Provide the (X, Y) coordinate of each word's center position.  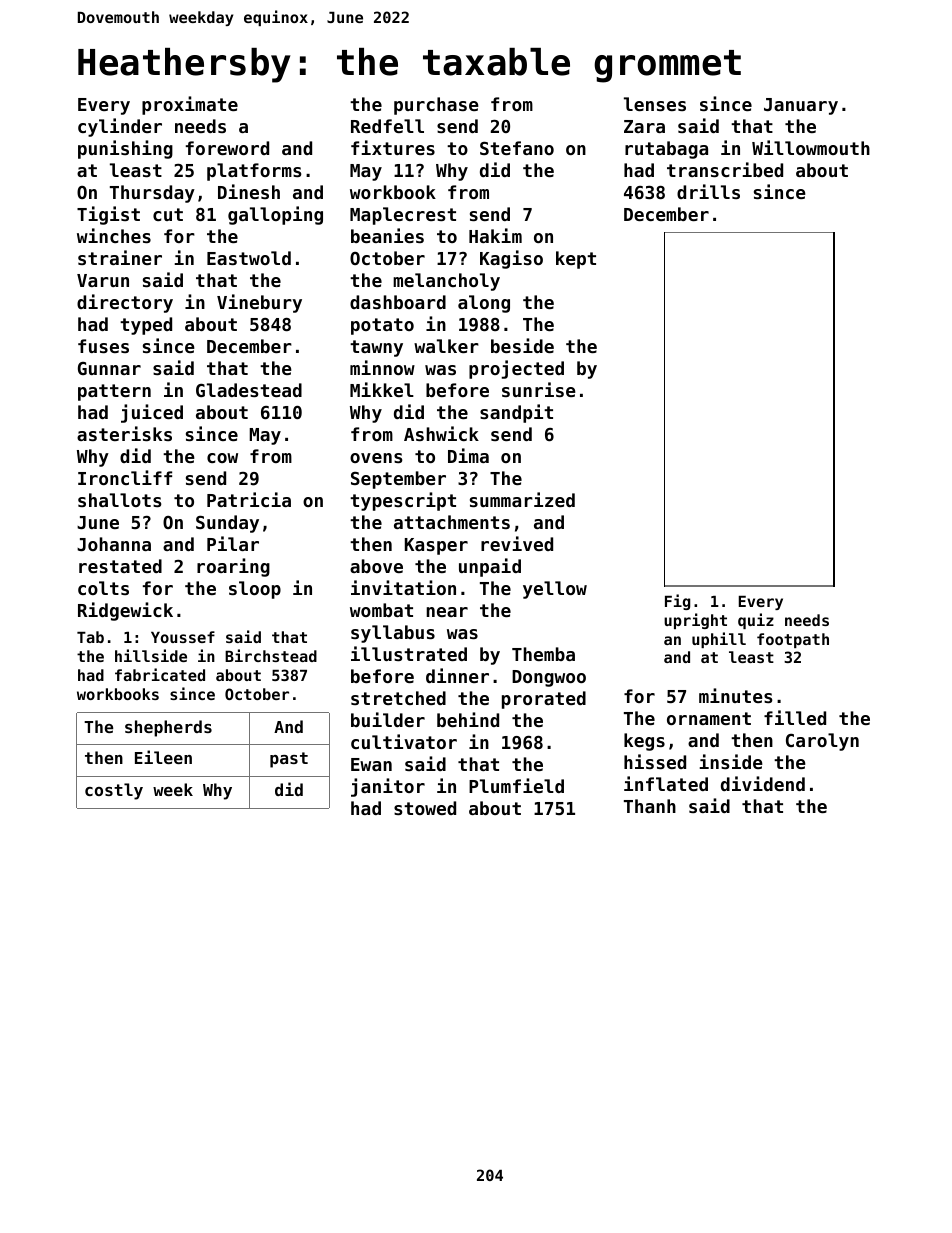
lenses (655, 104)
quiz (756, 621)
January (801, 106)
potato (382, 326)
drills (708, 191)
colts (103, 588)
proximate (190, 105)
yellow (555, 590)
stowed (425, 808)
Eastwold (249, 258)
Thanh (650, 806)
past (289, 760)
